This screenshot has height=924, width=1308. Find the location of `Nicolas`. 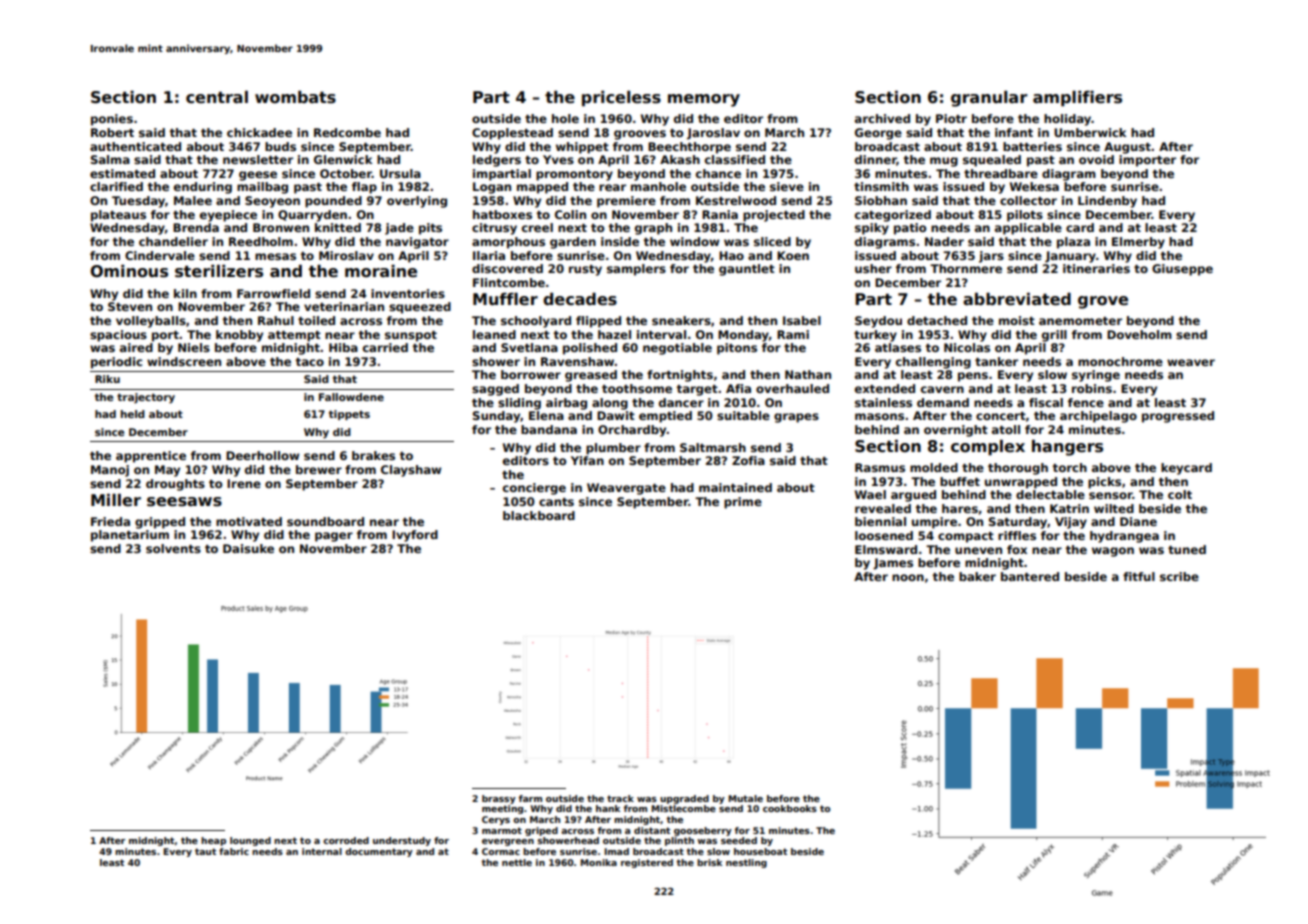

Nicolas is located at coordinates (967, 347).
